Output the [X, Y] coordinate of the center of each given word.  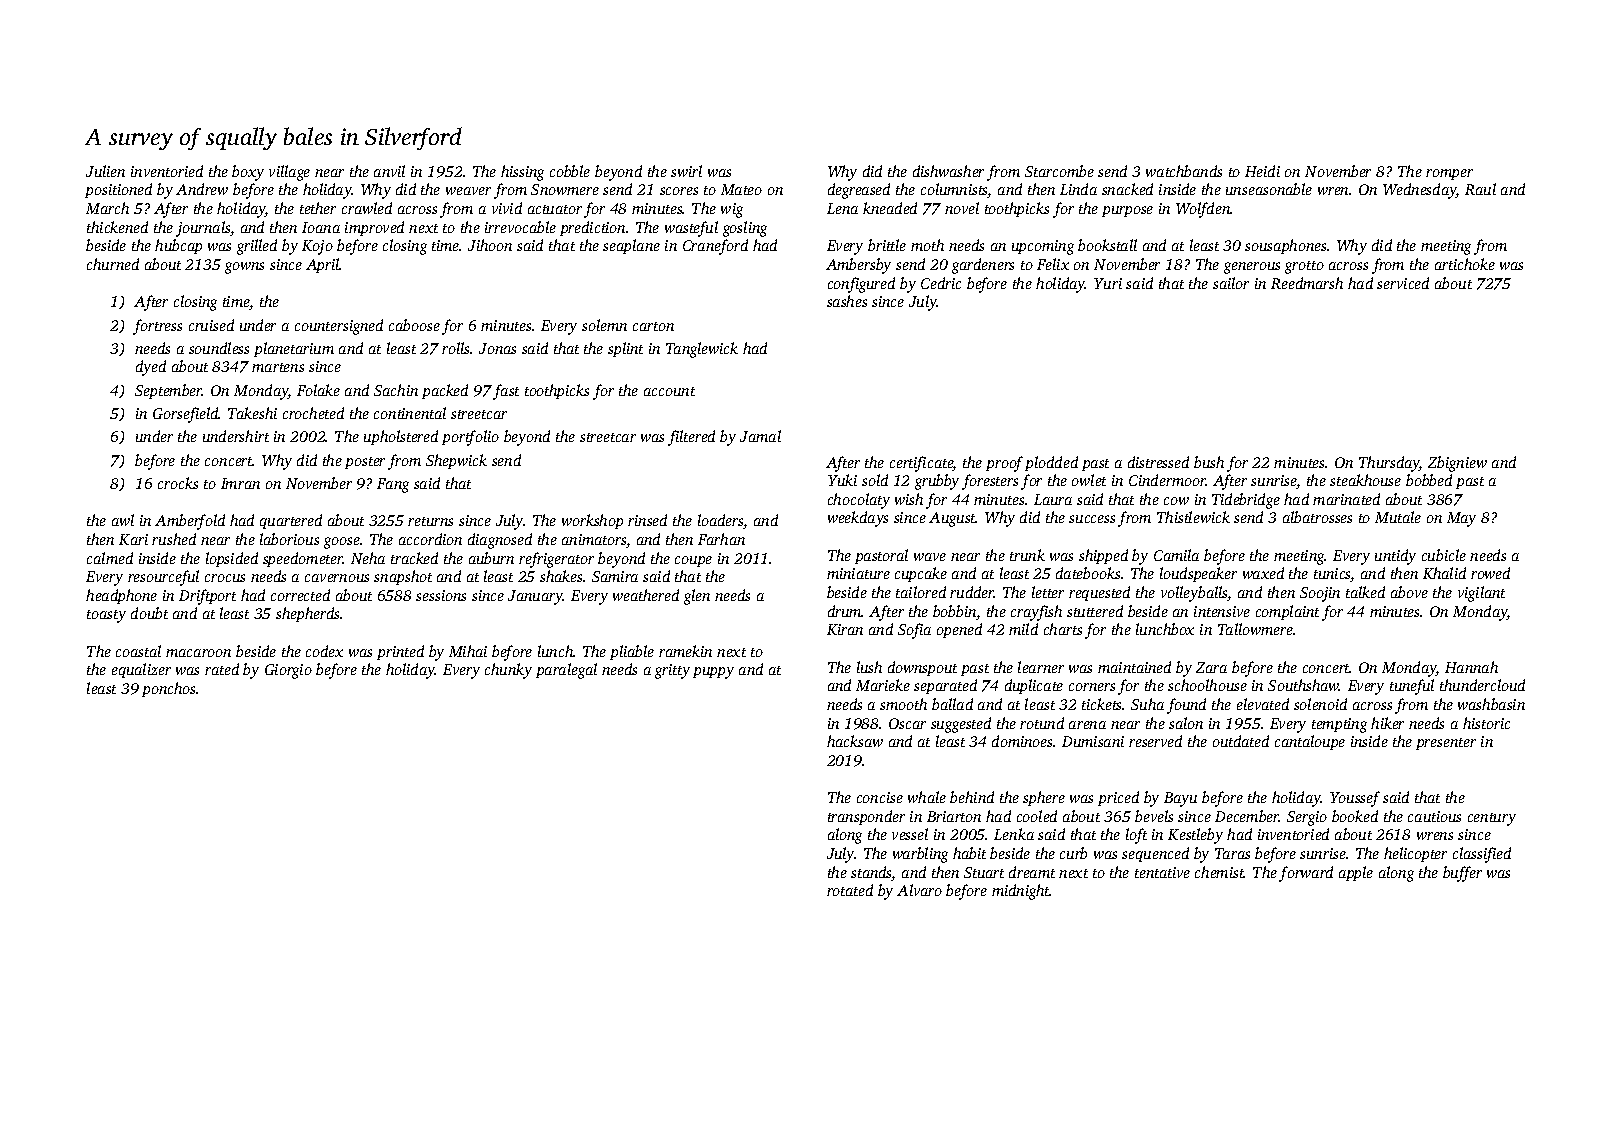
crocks [178, 483]
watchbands [1184, 171]
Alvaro [919, 890]
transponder [866, 817]
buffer [1462, 874]
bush [1209, 462]
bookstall [1107, 245]
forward [1306, 874]
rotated [850, 890]
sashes [847, 301]
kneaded [890, 208]
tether [318, 208]
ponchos [169, 689]
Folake [318, 390]
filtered [691, 438]
